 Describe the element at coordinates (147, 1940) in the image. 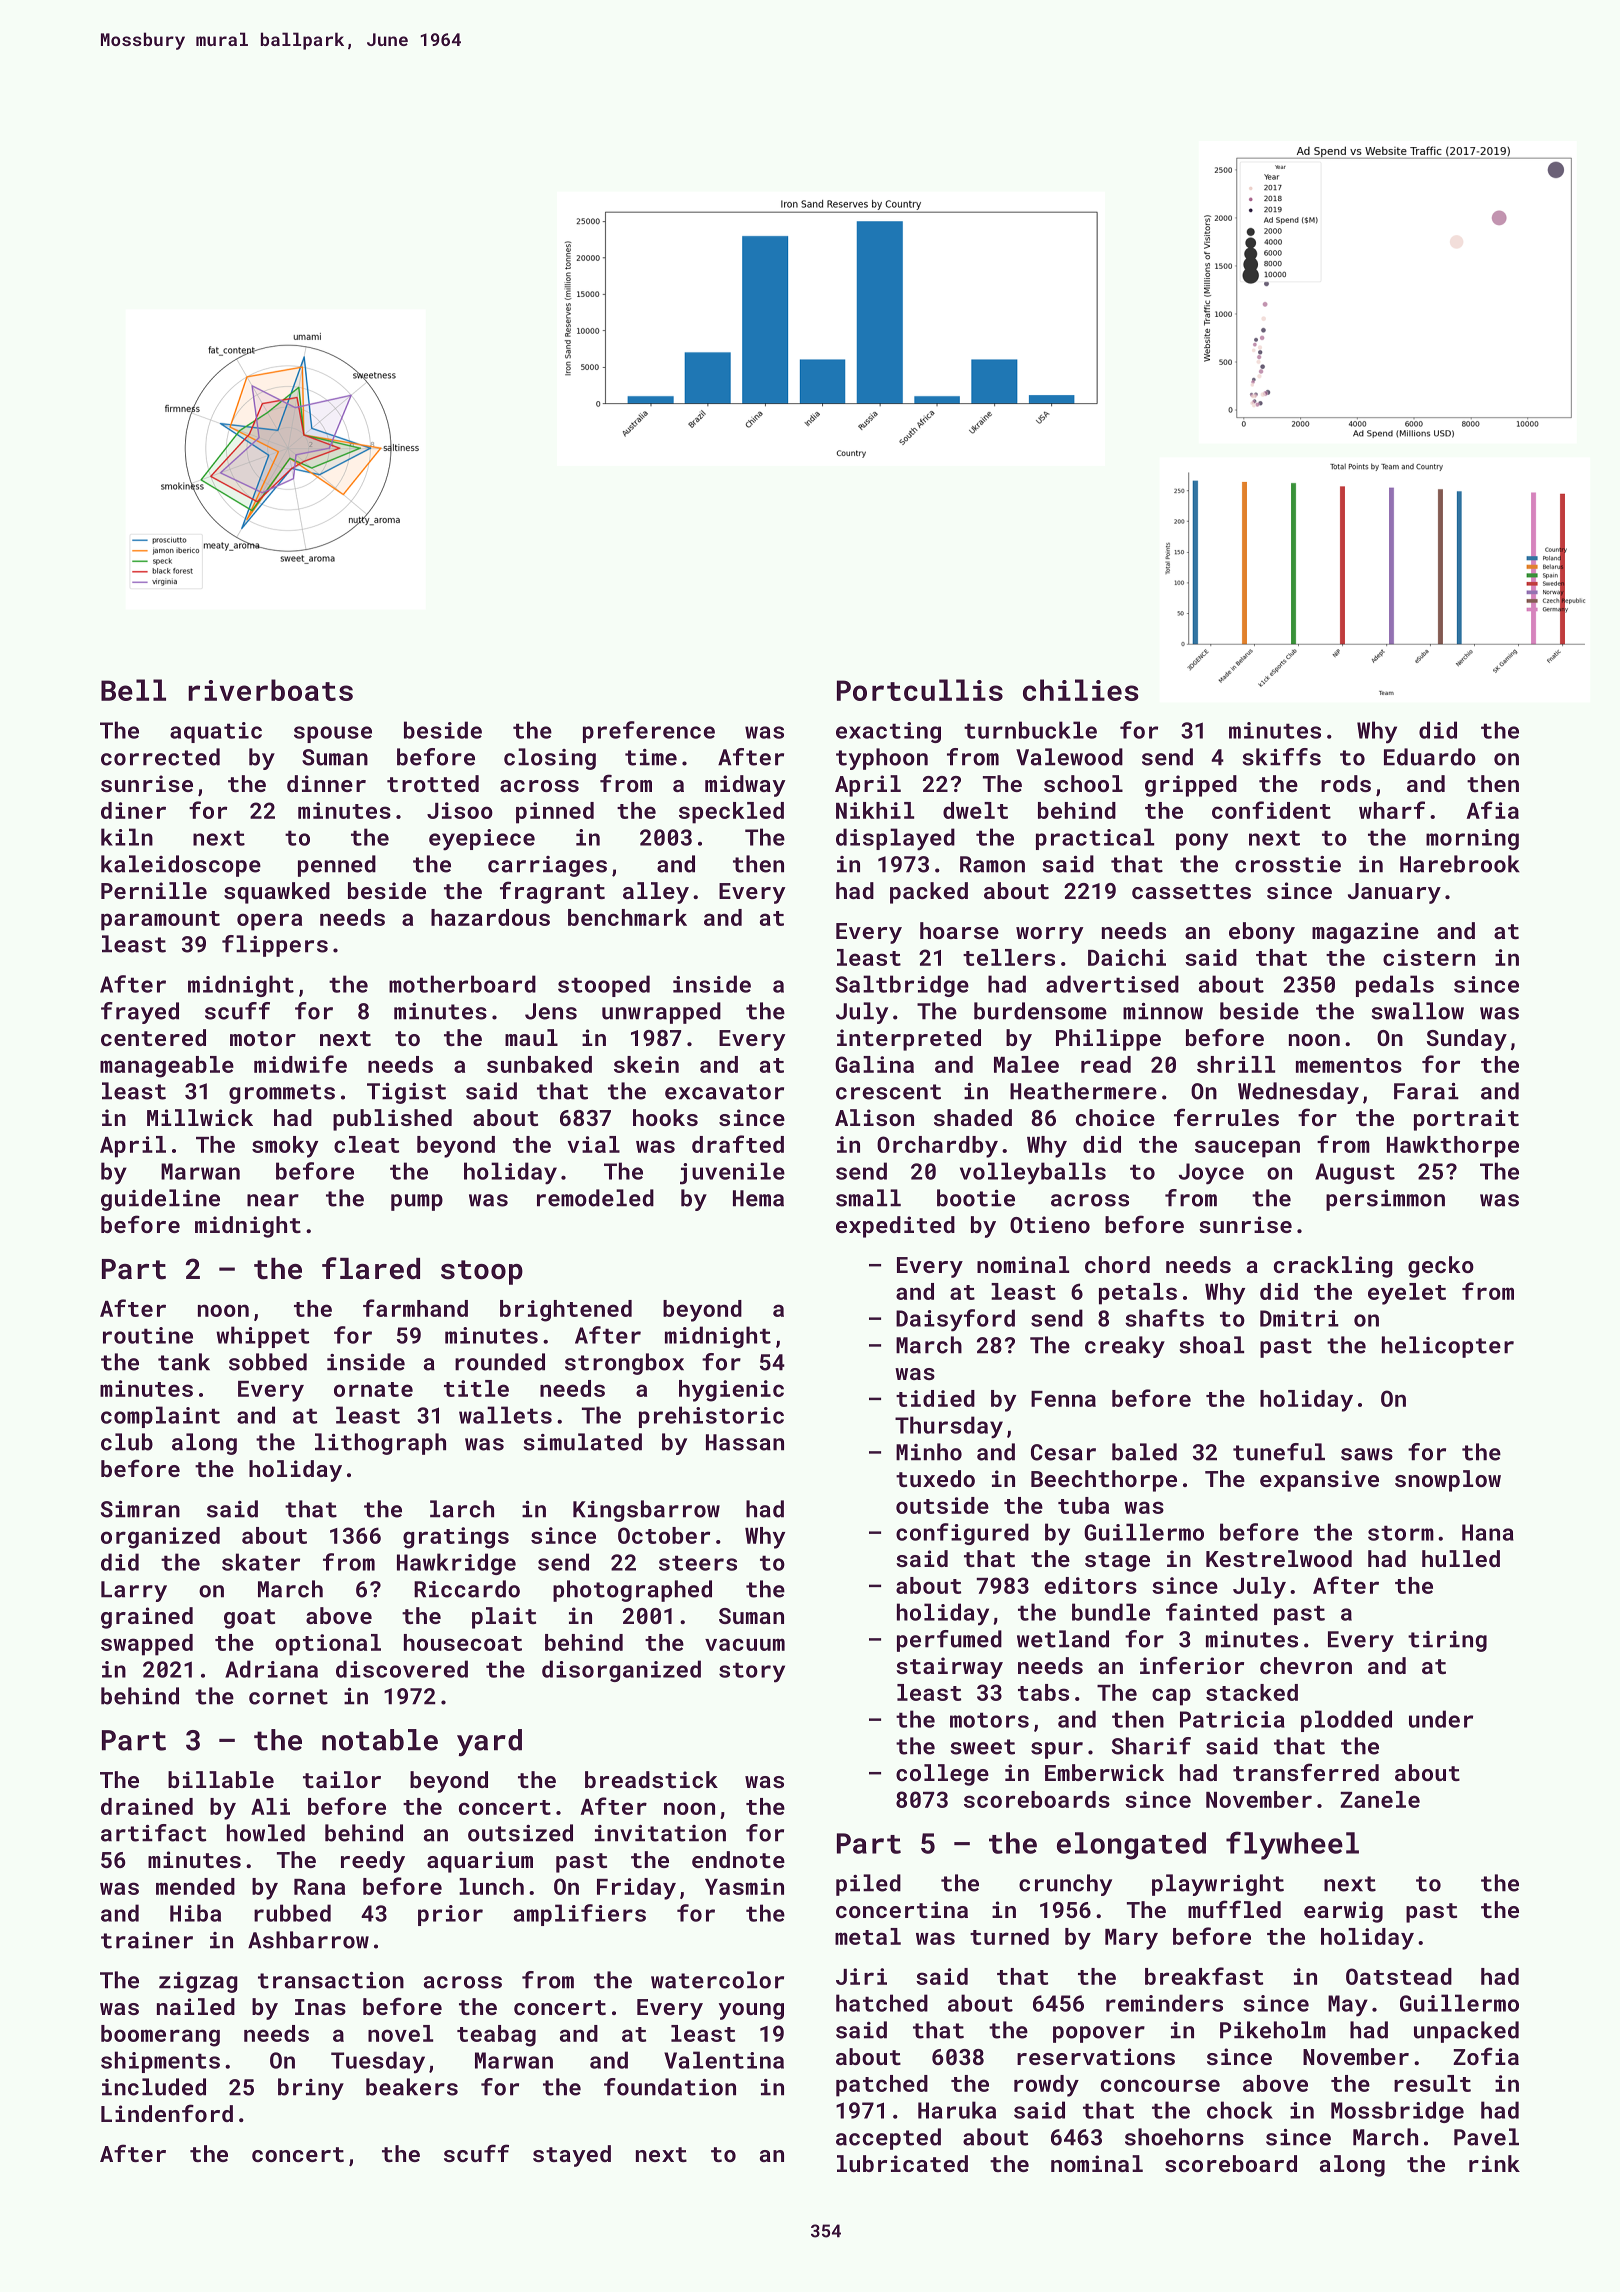

I see `trainer` at that location.
